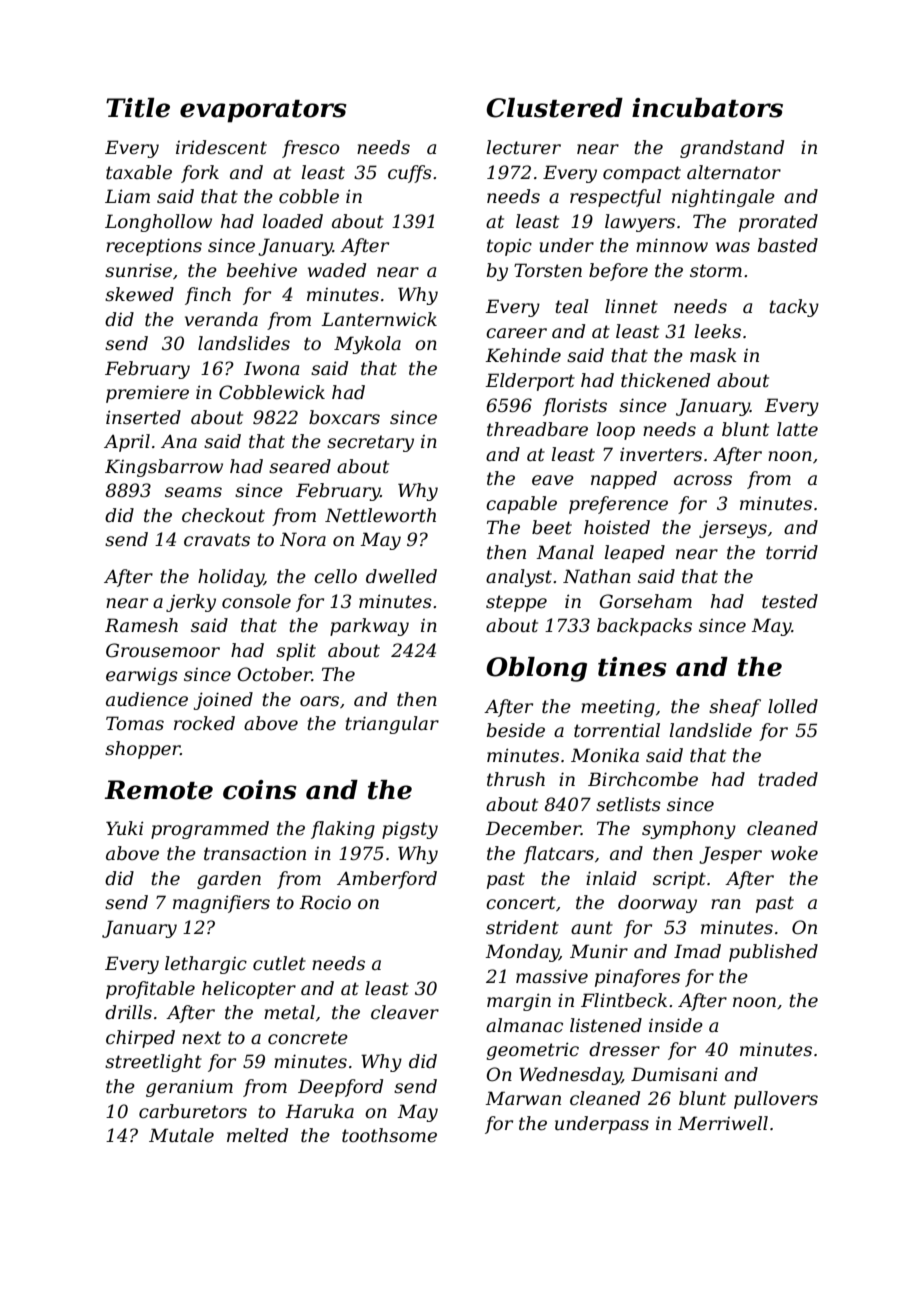 This screenshot has width=924, height=1311. What do you see at coordinates (410, 174) in the screenshot?
I see `cuffs` at bounding box center [410, 174].
